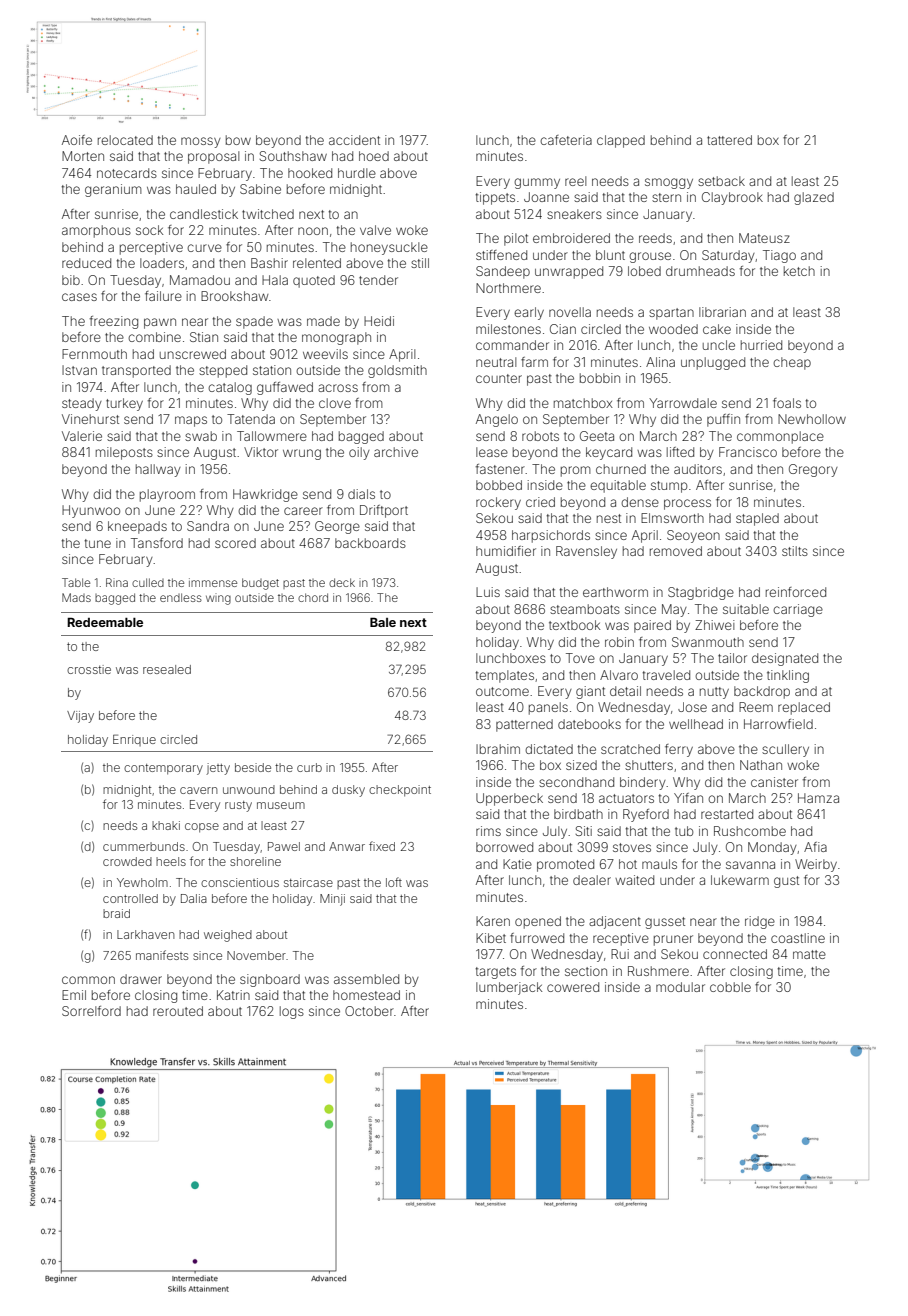 The image size is (908, 1316). What do you see at coordinates (676, 551) in the image?
I see `removed` at bounding box center [676, 551].
